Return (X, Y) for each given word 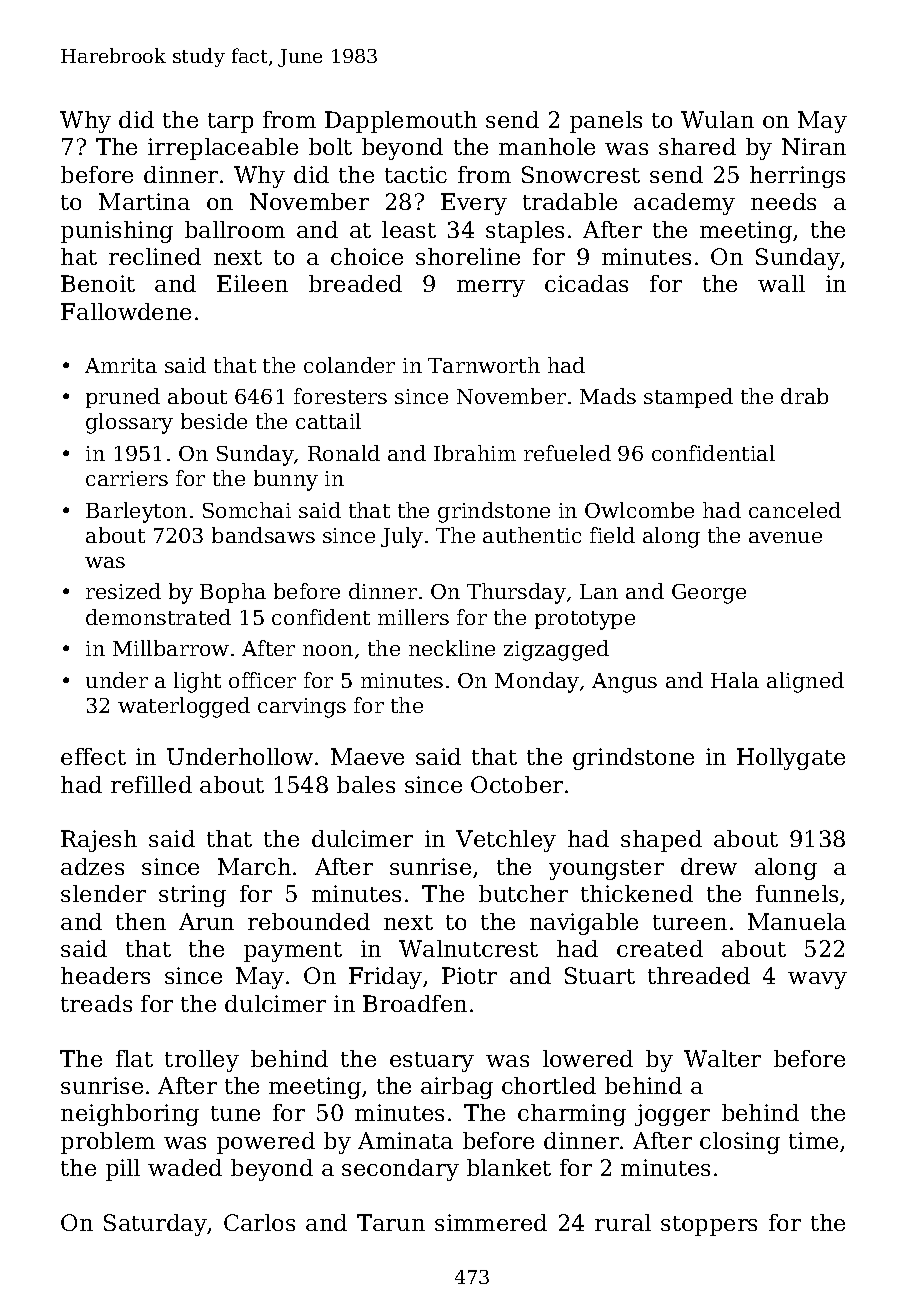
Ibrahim (475, 453)
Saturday (155, 1225)
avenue (785, 537)
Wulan (717, 119)
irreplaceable (223, 149)
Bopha (233, 593)
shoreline (468, 256)
